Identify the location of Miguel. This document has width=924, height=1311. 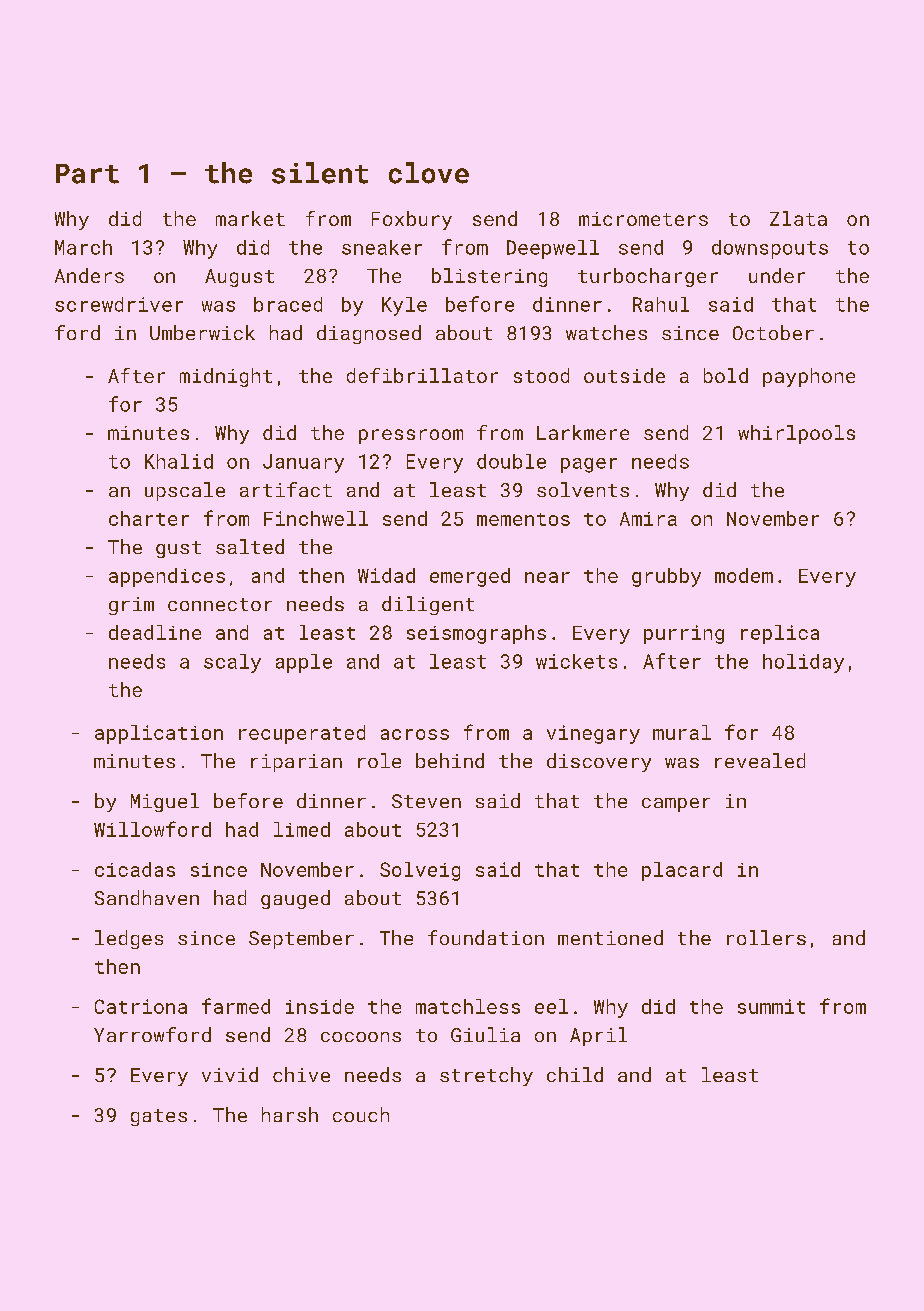
(165, 802).
